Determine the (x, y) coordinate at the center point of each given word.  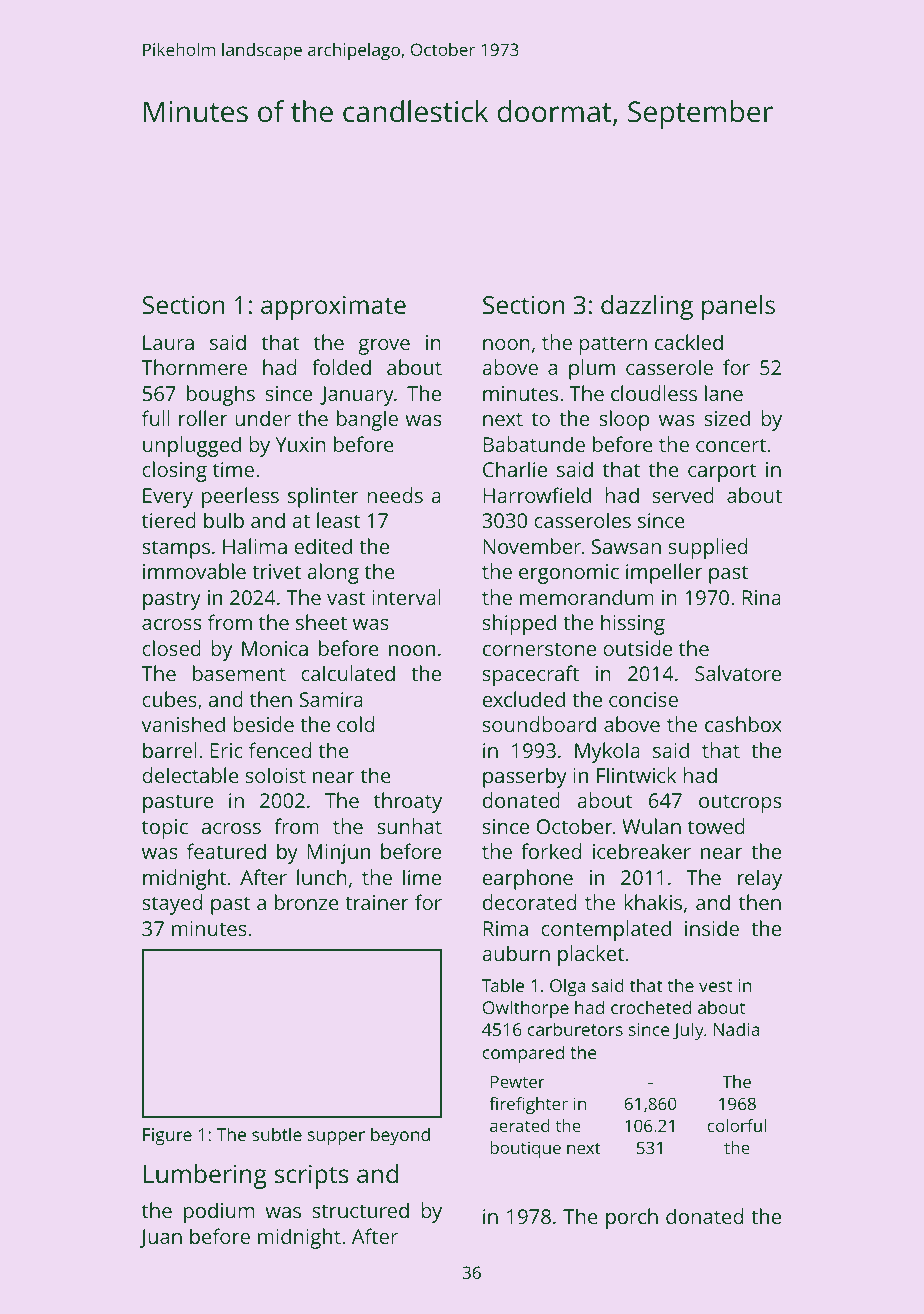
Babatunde (534, 444)
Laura (168, 342)
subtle (277, 1134)
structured (360, 1210)
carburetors (575, 1029)
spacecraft (531, 675)
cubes (169, 699)
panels (738, 307)
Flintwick (636, 775)
